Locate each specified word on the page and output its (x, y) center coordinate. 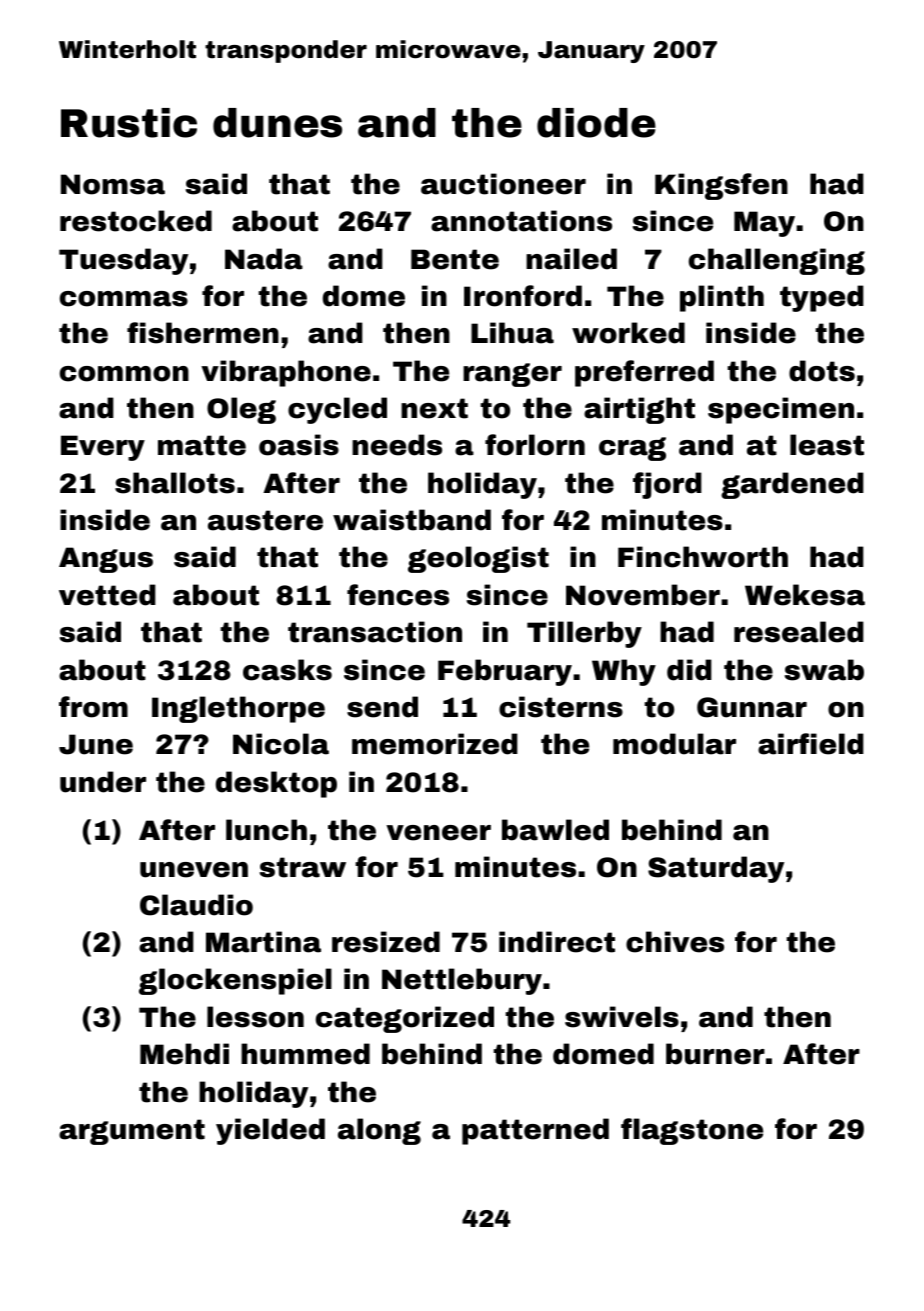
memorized (435, 744)
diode (596, 123)
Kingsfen (721, 186)
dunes (277, 123)
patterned (535, 1131)
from (93, 707)
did (689, 670)
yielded (270, 1131)
